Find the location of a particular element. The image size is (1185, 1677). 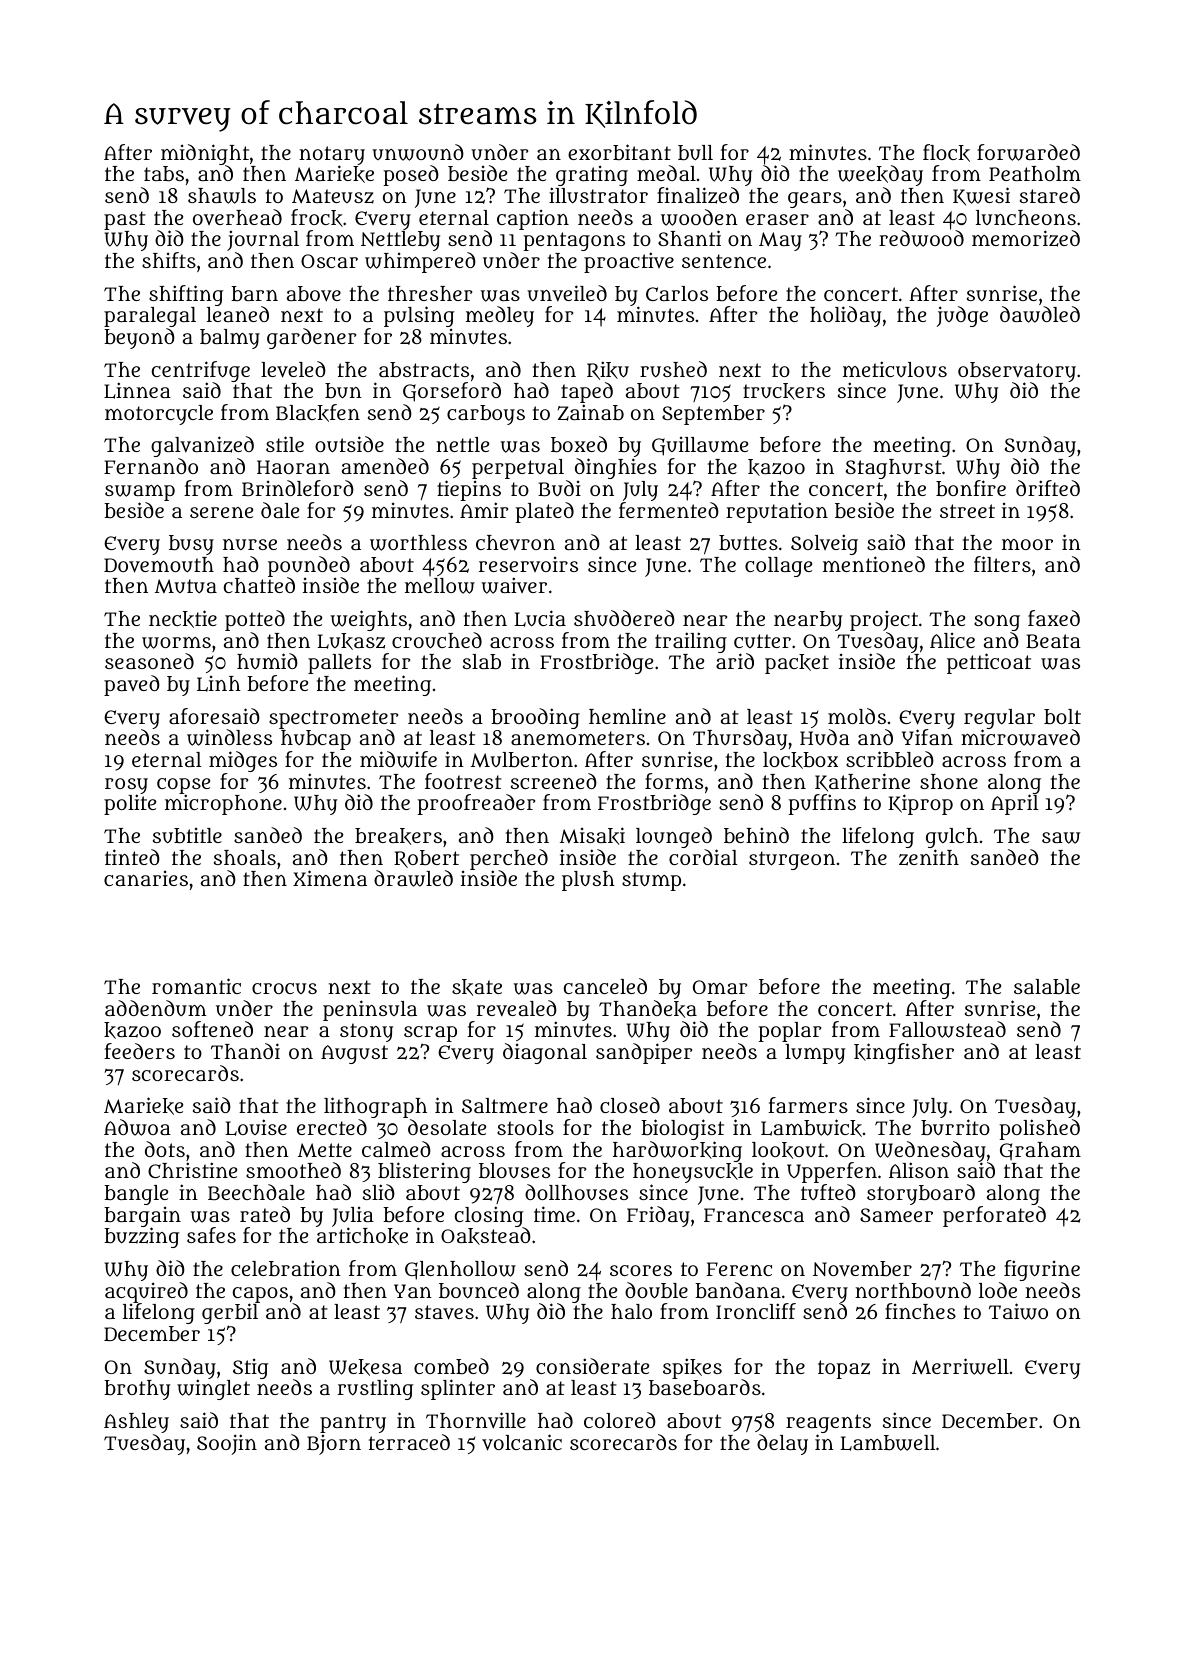

polished is located at coordinates (1040, 1129).
